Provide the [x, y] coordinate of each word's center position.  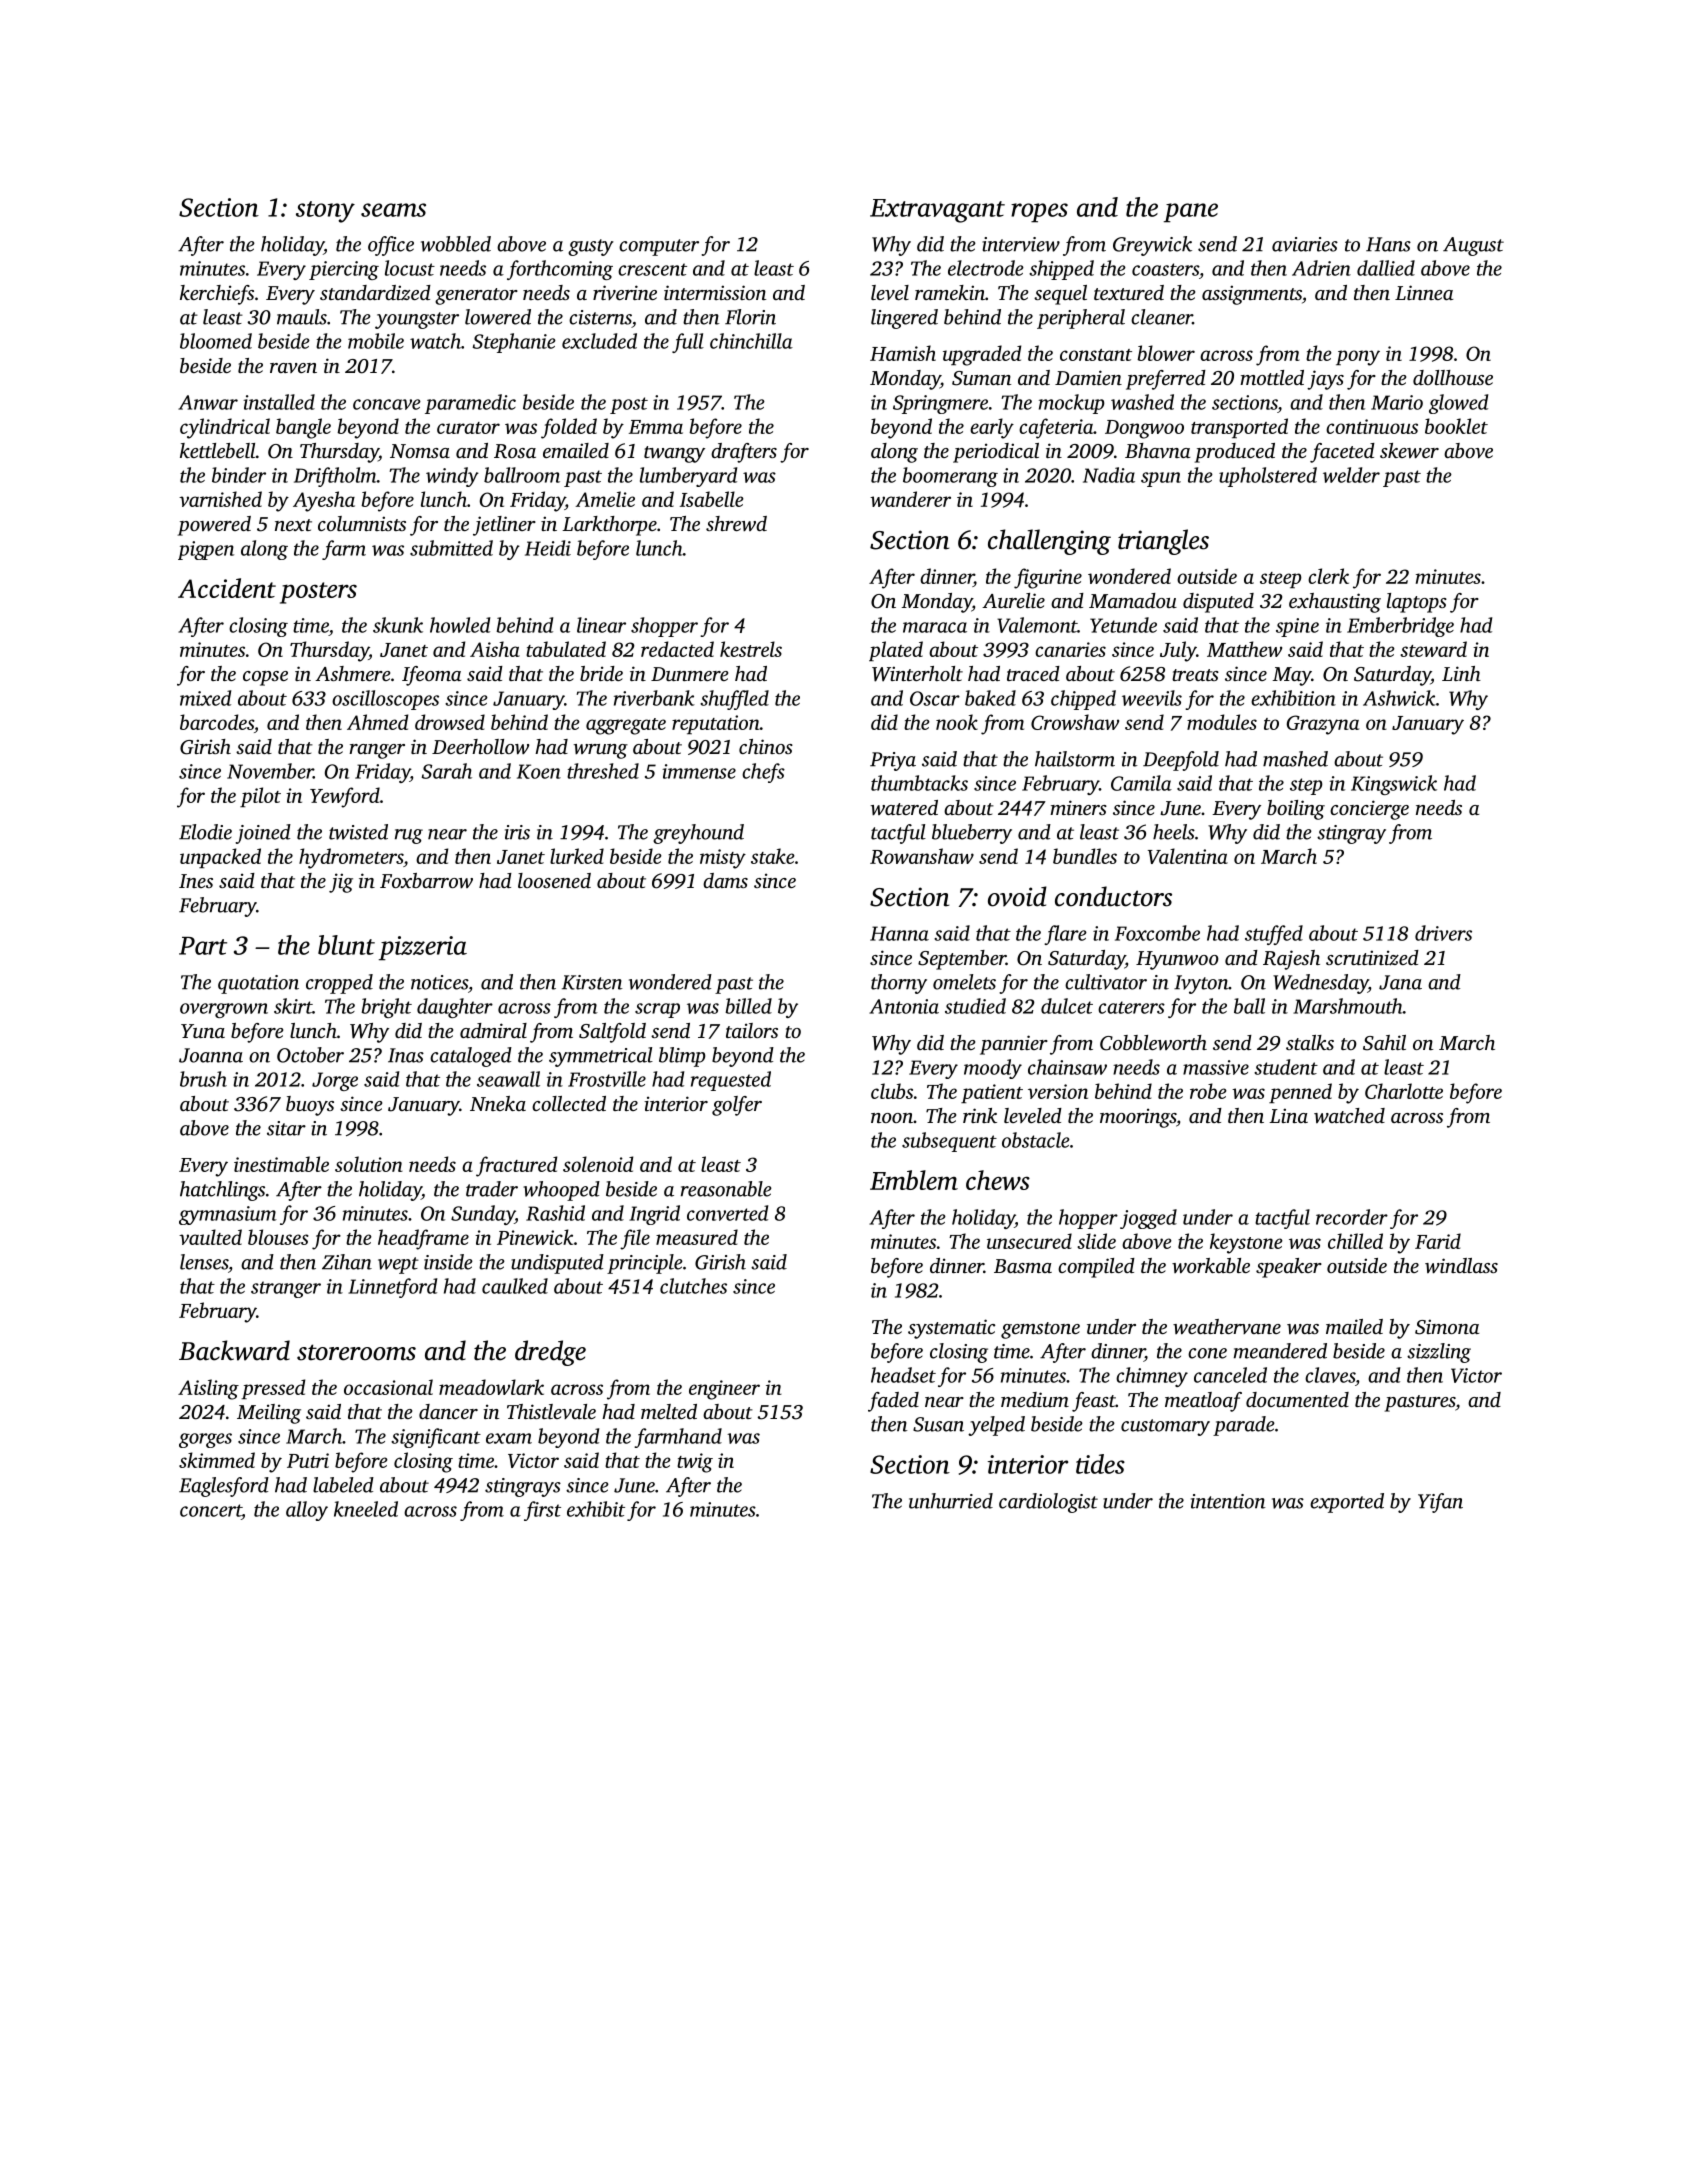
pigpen [206, 550]
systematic [951, 1329]
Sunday [483, 1215]
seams [393, 210]
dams [725, 880]
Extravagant [937, 211]
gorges [205, 1440]
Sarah [447, 771]
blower [1166, 353]
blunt [346, 945]
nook [957, 722]
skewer [1409, 451]
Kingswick [1394, 785]
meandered [1280, 1351]
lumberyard [688, 477]
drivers [1443, 933]
